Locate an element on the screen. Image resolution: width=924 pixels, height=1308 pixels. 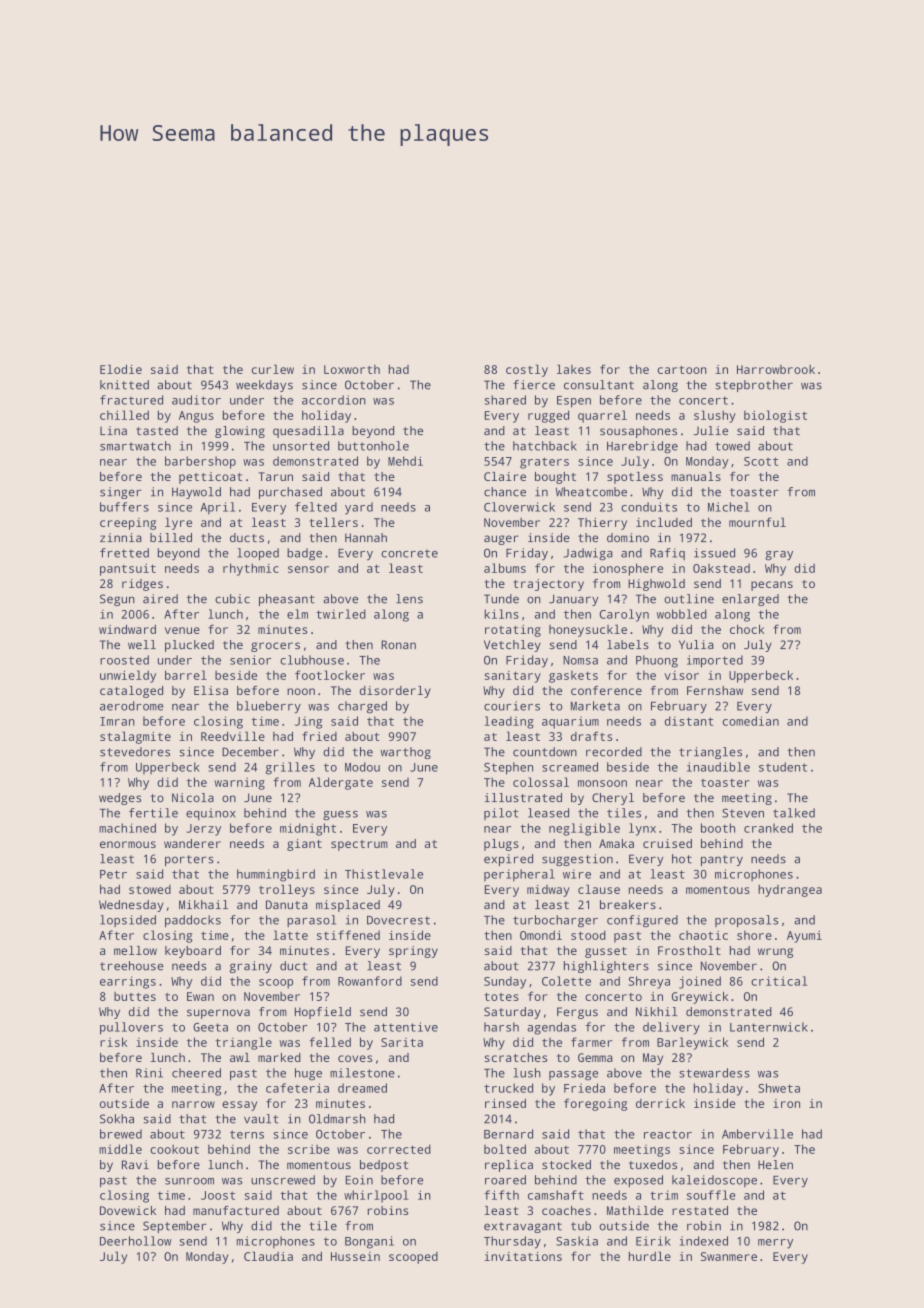
distant is located at coordinates (689, 721).
